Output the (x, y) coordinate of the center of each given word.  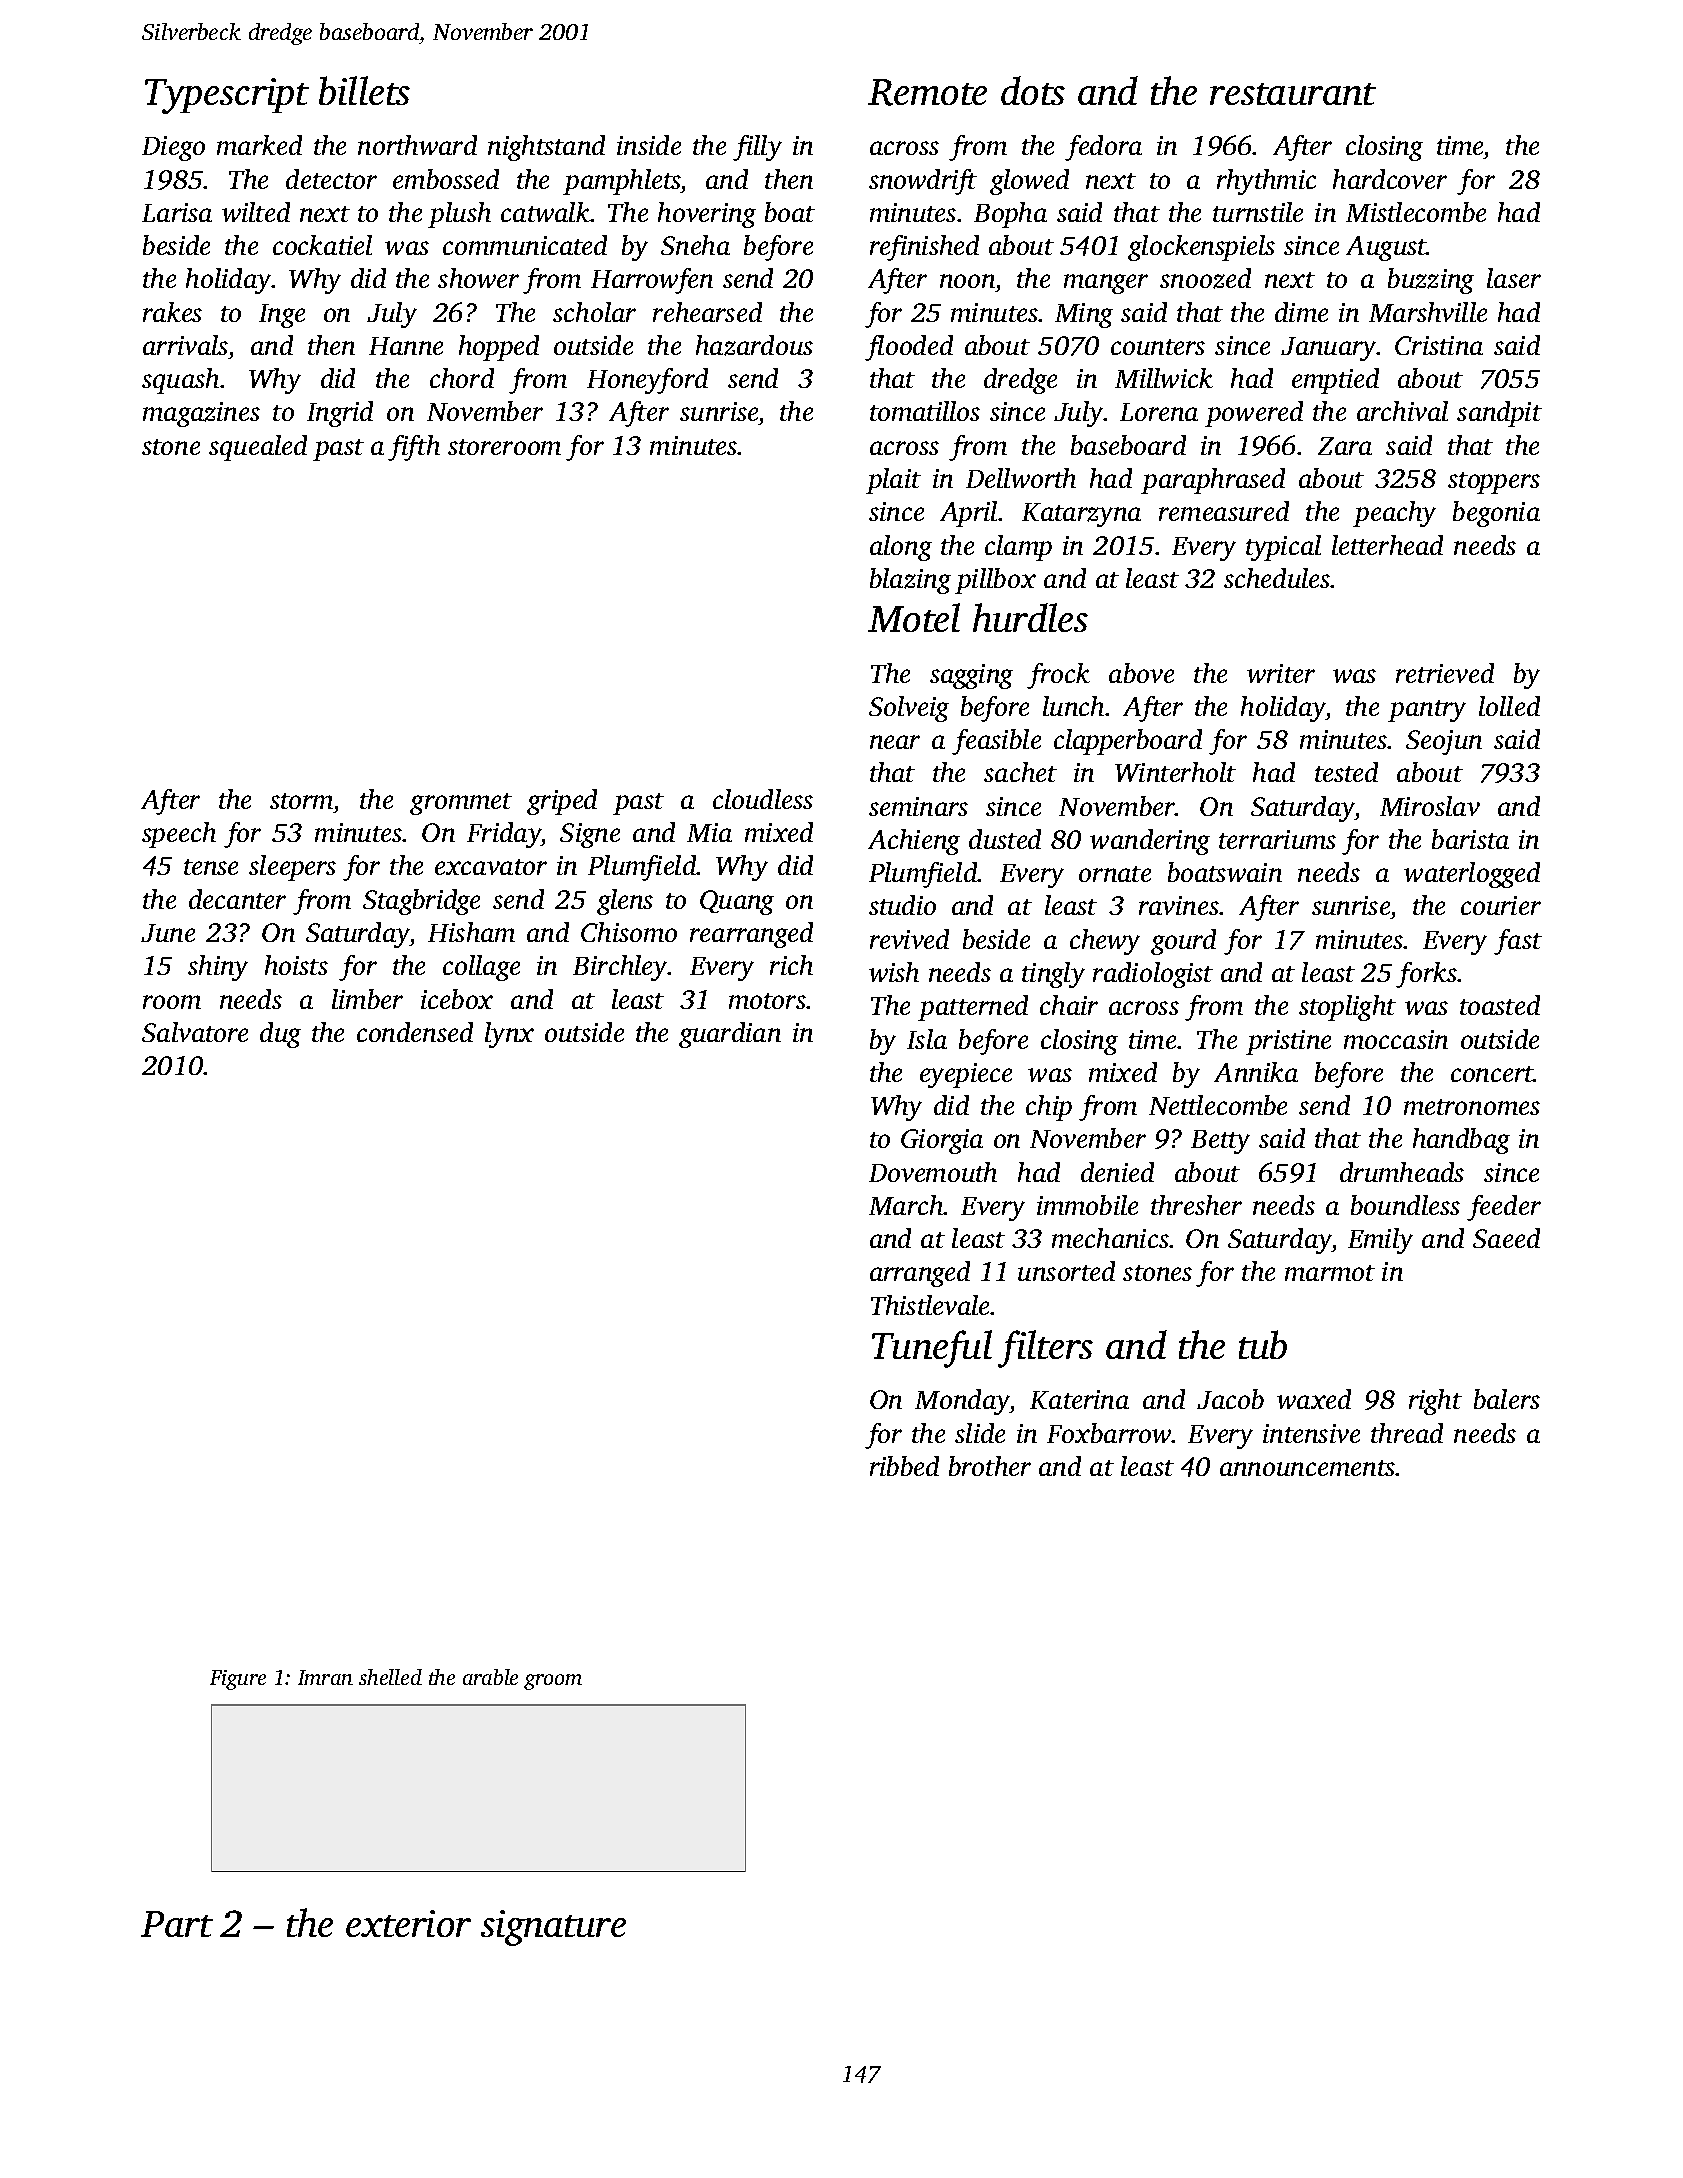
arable (490, 1677)
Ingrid (340, 414)
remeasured (1224, 511)
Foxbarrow (1109, 1433)
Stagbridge (421, 902)
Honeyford (647, 381)
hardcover (1390, 179)
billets (364, 90)
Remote (927, 92)
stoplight (1347, 1008)
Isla (927, 1039)
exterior (408, 1923)
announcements (1307, 1468)
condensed (415, 1032)
